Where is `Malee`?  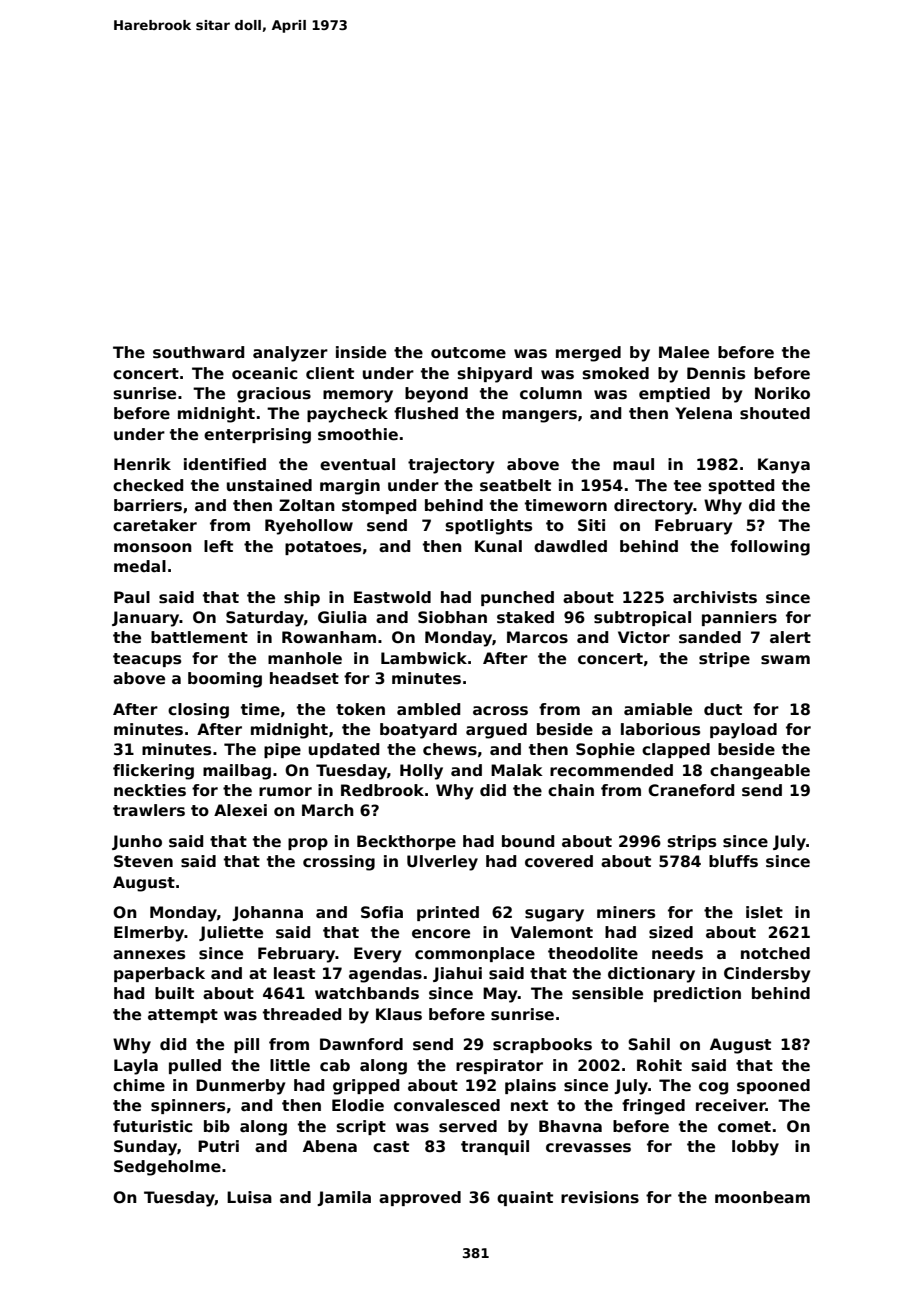
Malee is located at coordinates (684, 352).
